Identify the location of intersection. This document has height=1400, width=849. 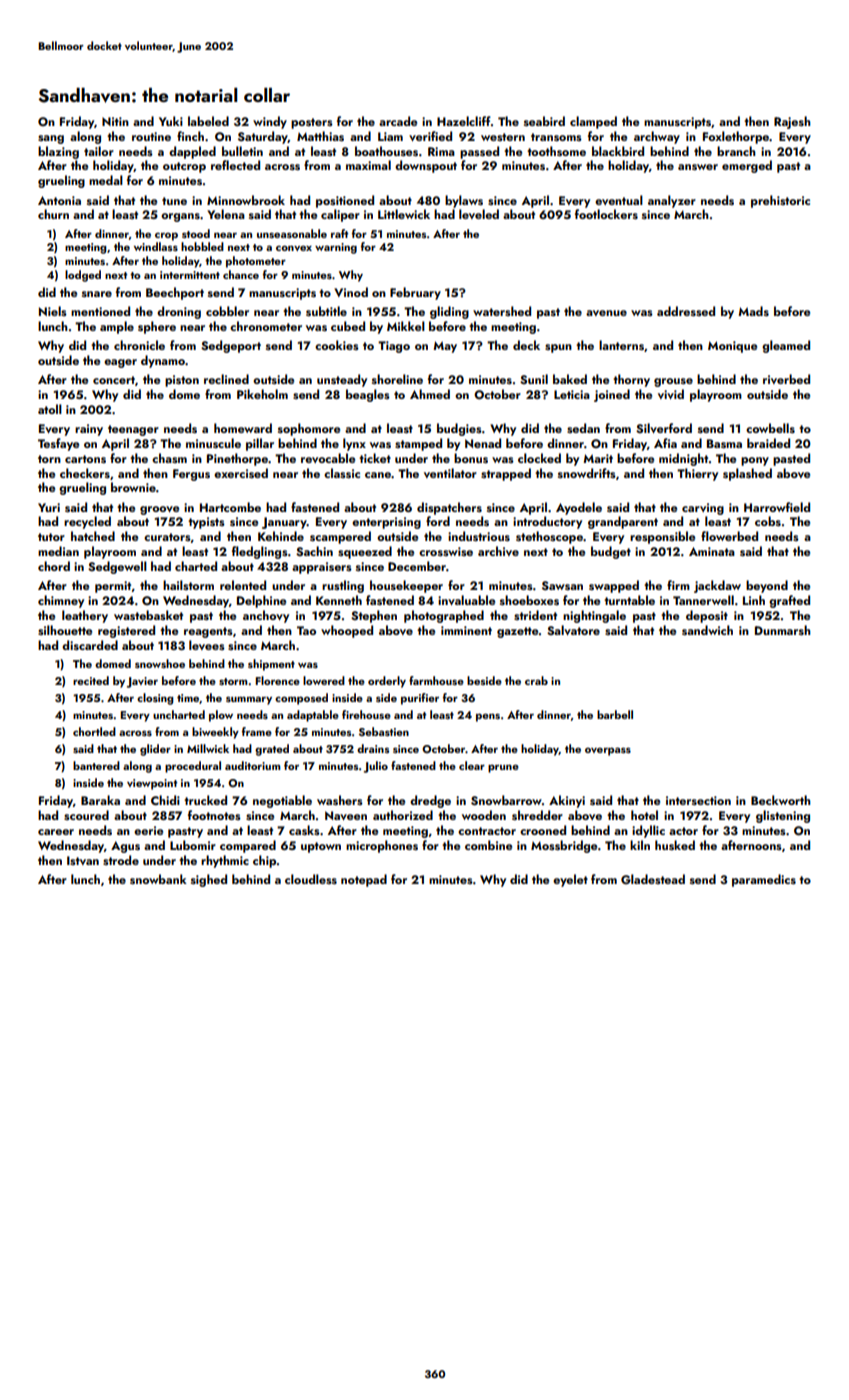
(698, 800).
